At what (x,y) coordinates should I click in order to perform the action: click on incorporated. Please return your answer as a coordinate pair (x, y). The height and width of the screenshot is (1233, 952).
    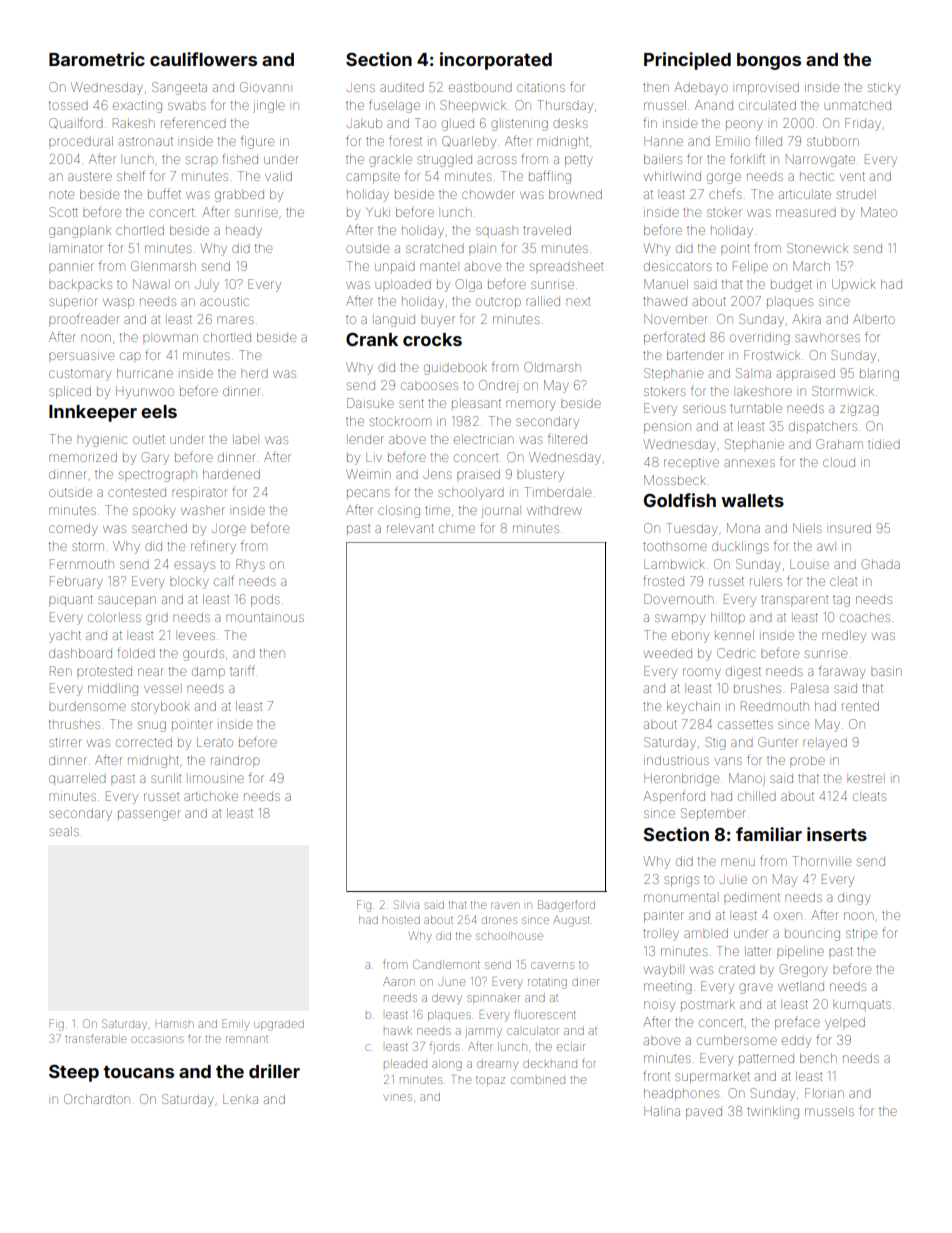
    Looking at the image, I should click on (496, 61).
